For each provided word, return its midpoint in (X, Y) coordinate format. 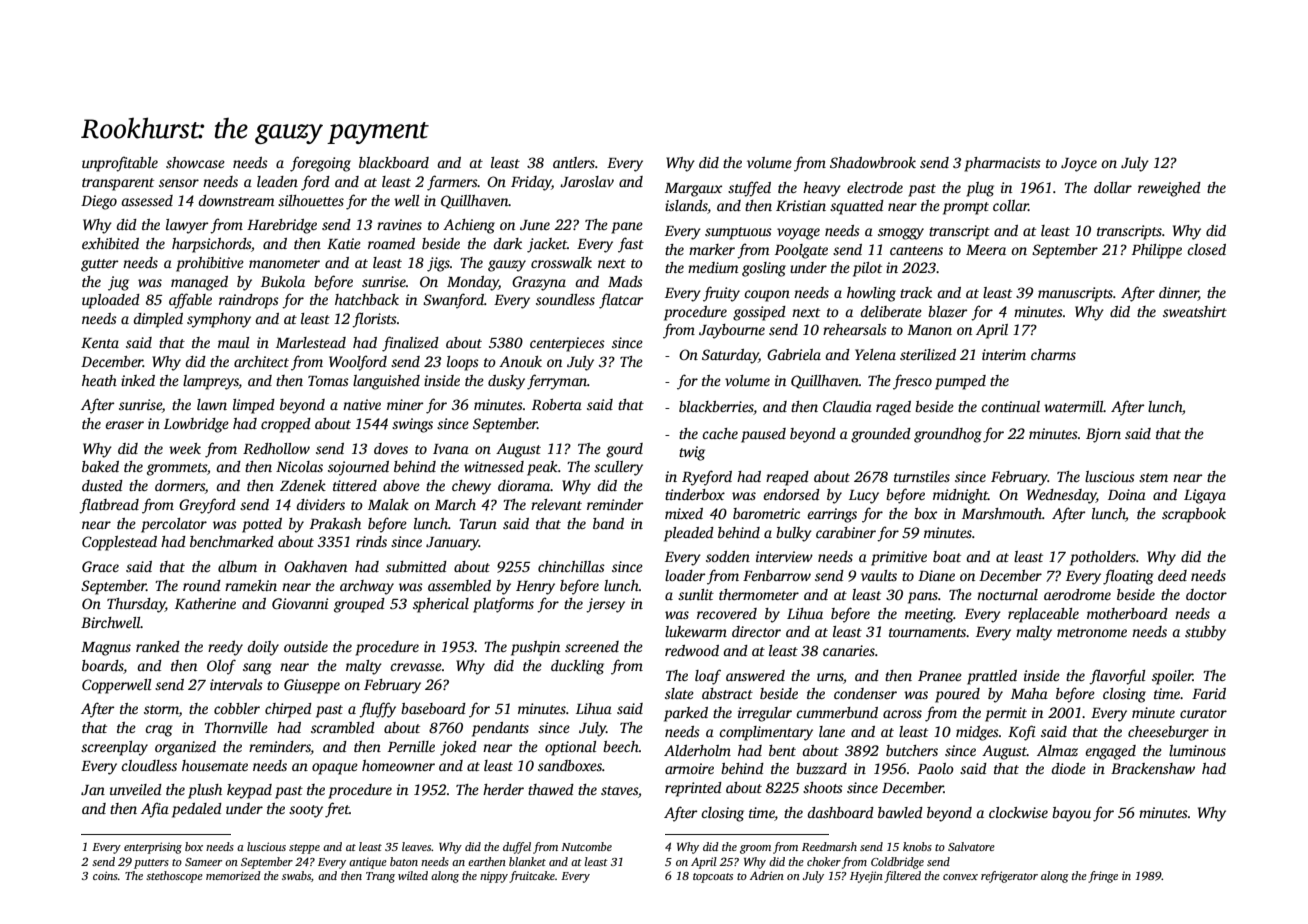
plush (205, 791)
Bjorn (1103, 435)
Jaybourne (732, 331)
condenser (865, 693)
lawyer (187, 226)
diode (1068, 768)
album (237, 566)
